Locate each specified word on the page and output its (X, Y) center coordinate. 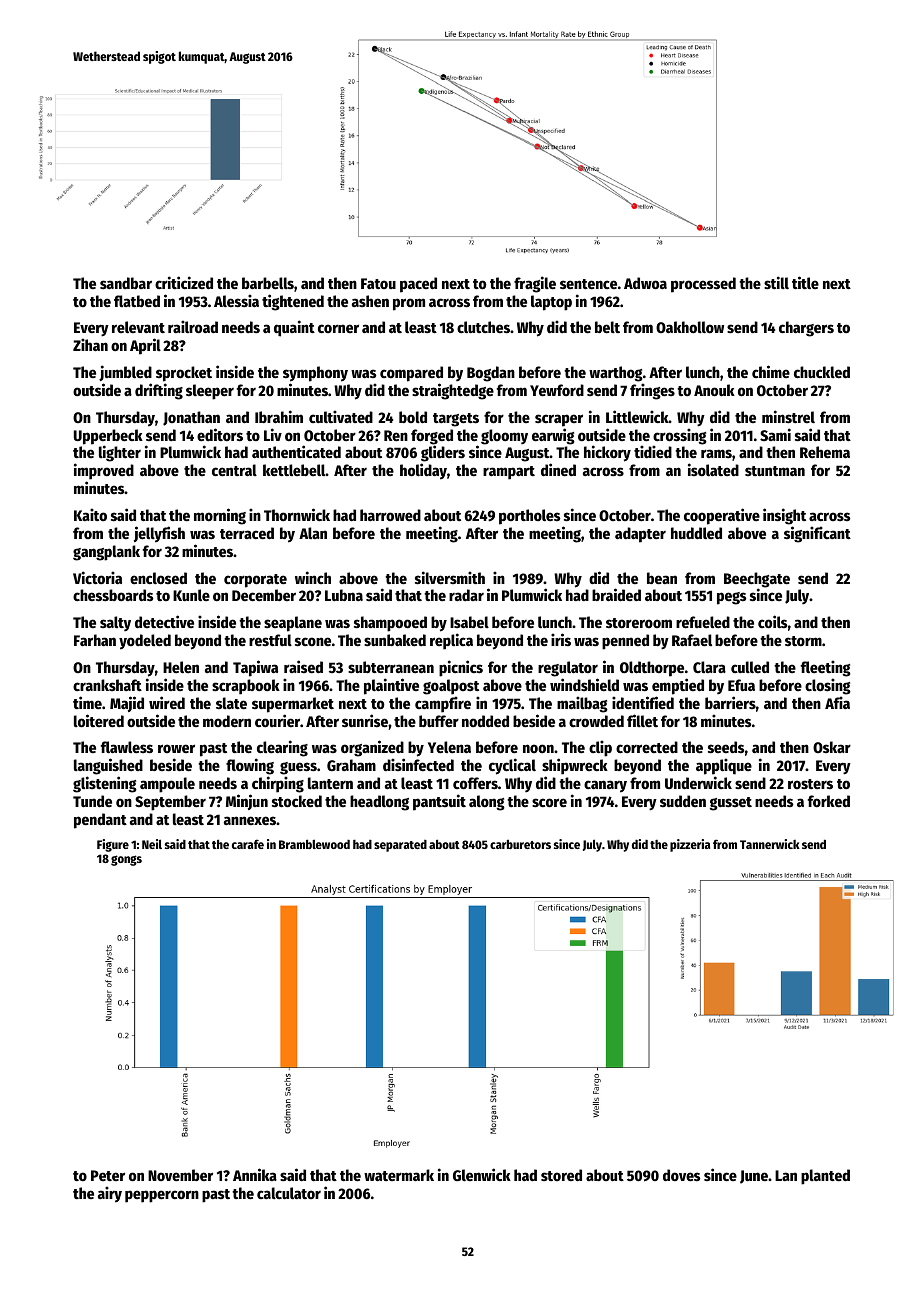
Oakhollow (690, 327)
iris (561, 639)
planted (825, 1177)
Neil (152, 844)
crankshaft (107, 685)
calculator (289, 1193)
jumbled (125, 373)
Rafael (692, 640)
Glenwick (482, 1174)
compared (411, 374)
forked (829, 801)
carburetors (520, 844)
